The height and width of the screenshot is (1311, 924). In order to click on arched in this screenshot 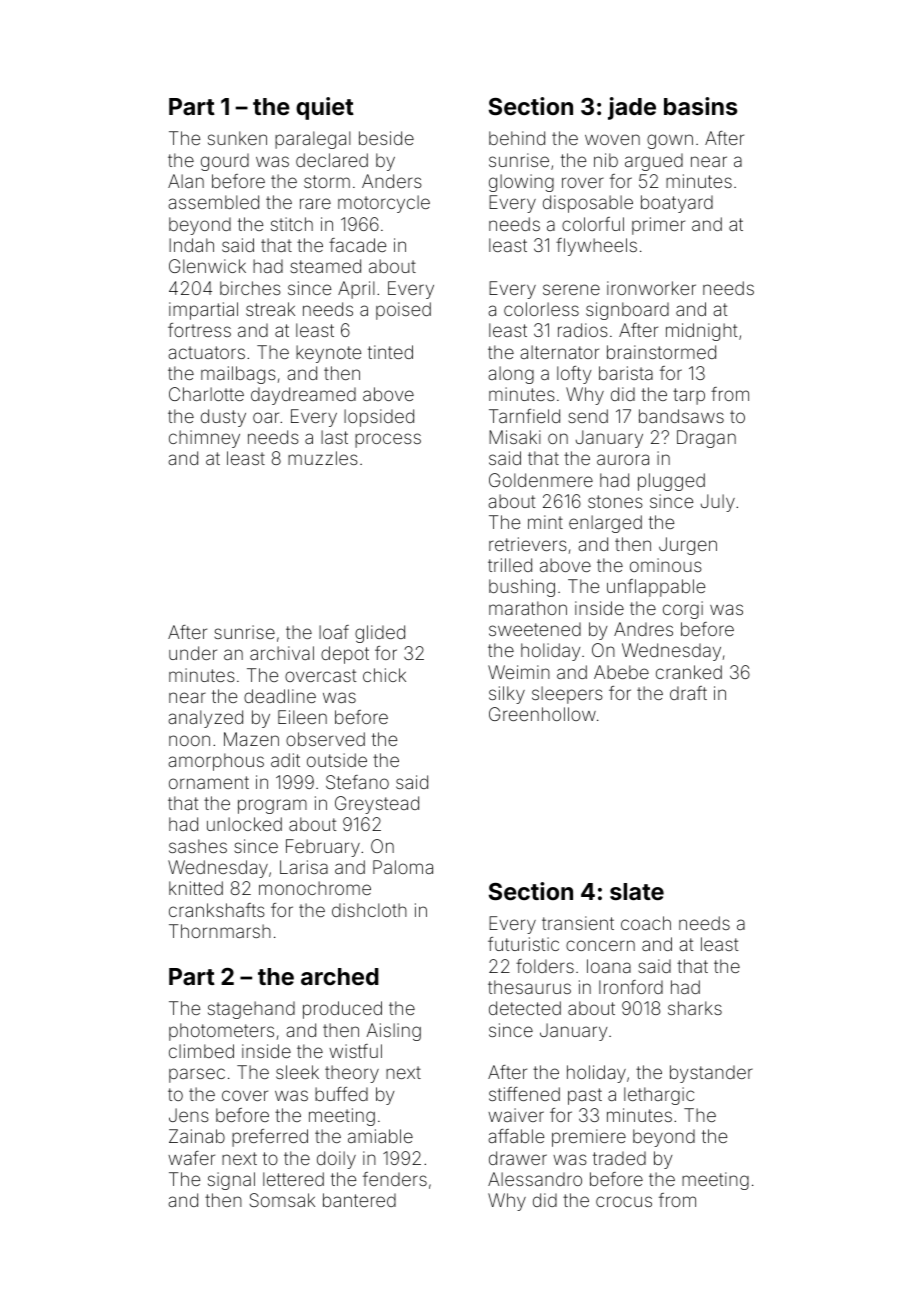, I will do `click(340, 976)`.
